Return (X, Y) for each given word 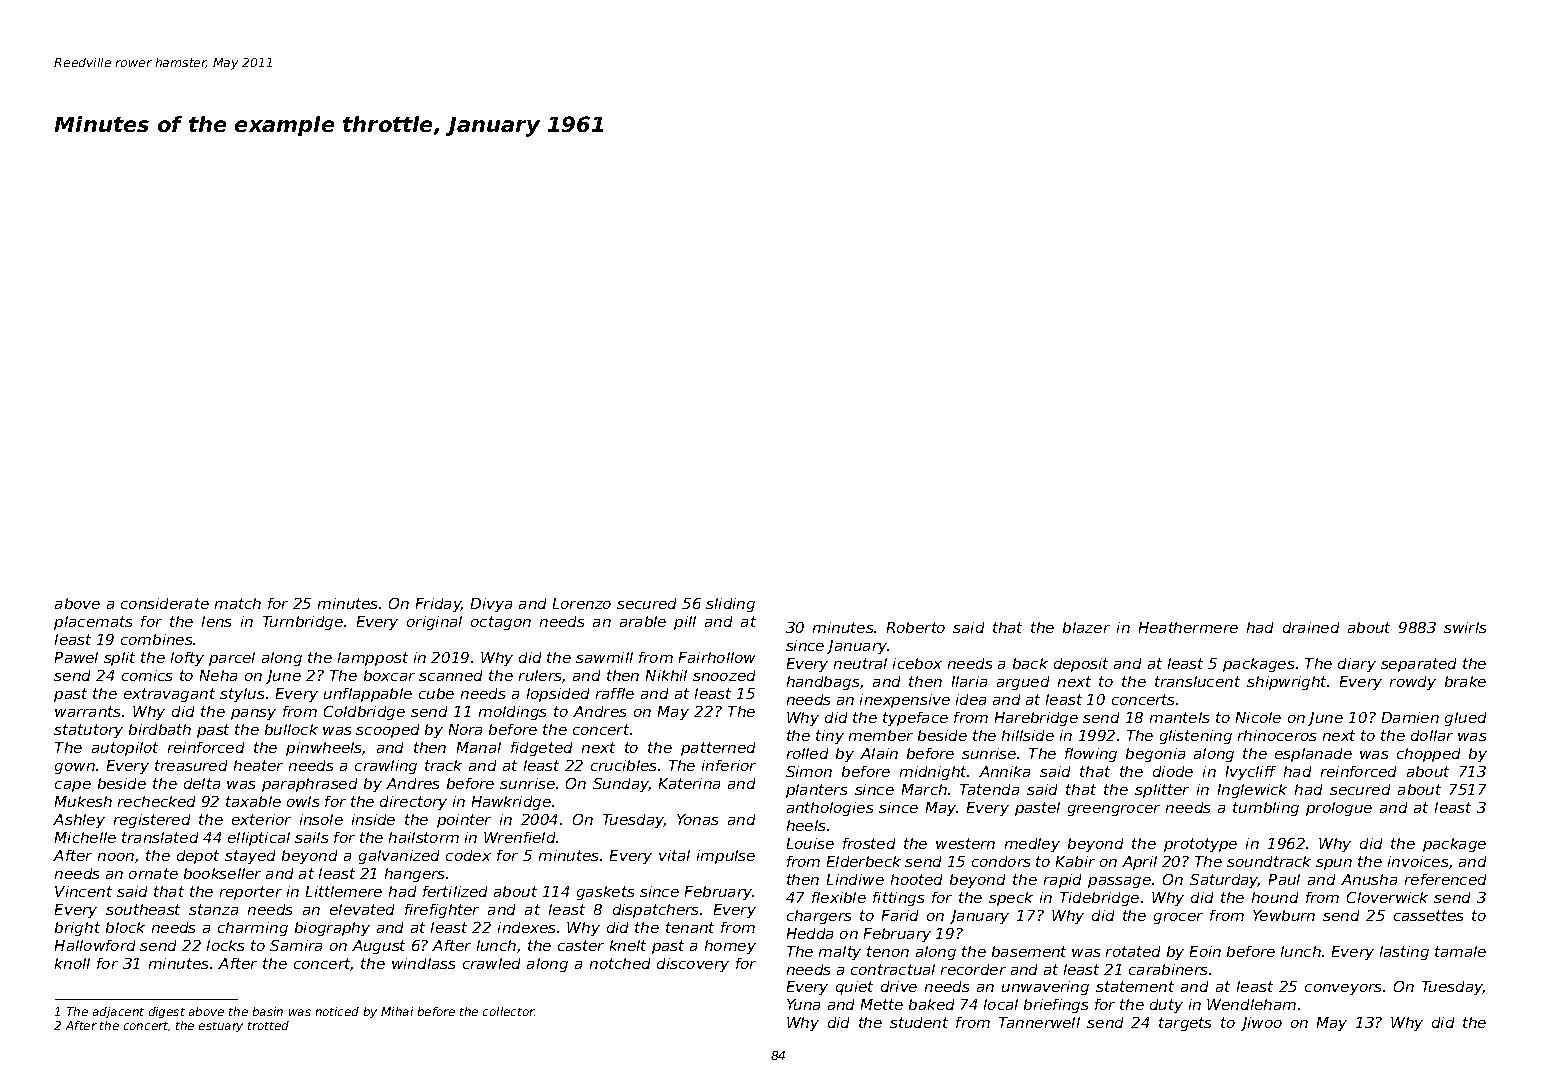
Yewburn (1284, 915)
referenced (1445, 879)
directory (413, 803)
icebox (917, 663)
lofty (187, 659)
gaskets (605, 893)
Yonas (697, 819)
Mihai (397, 1011)
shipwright (1286, 683)
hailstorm (424, 837)
